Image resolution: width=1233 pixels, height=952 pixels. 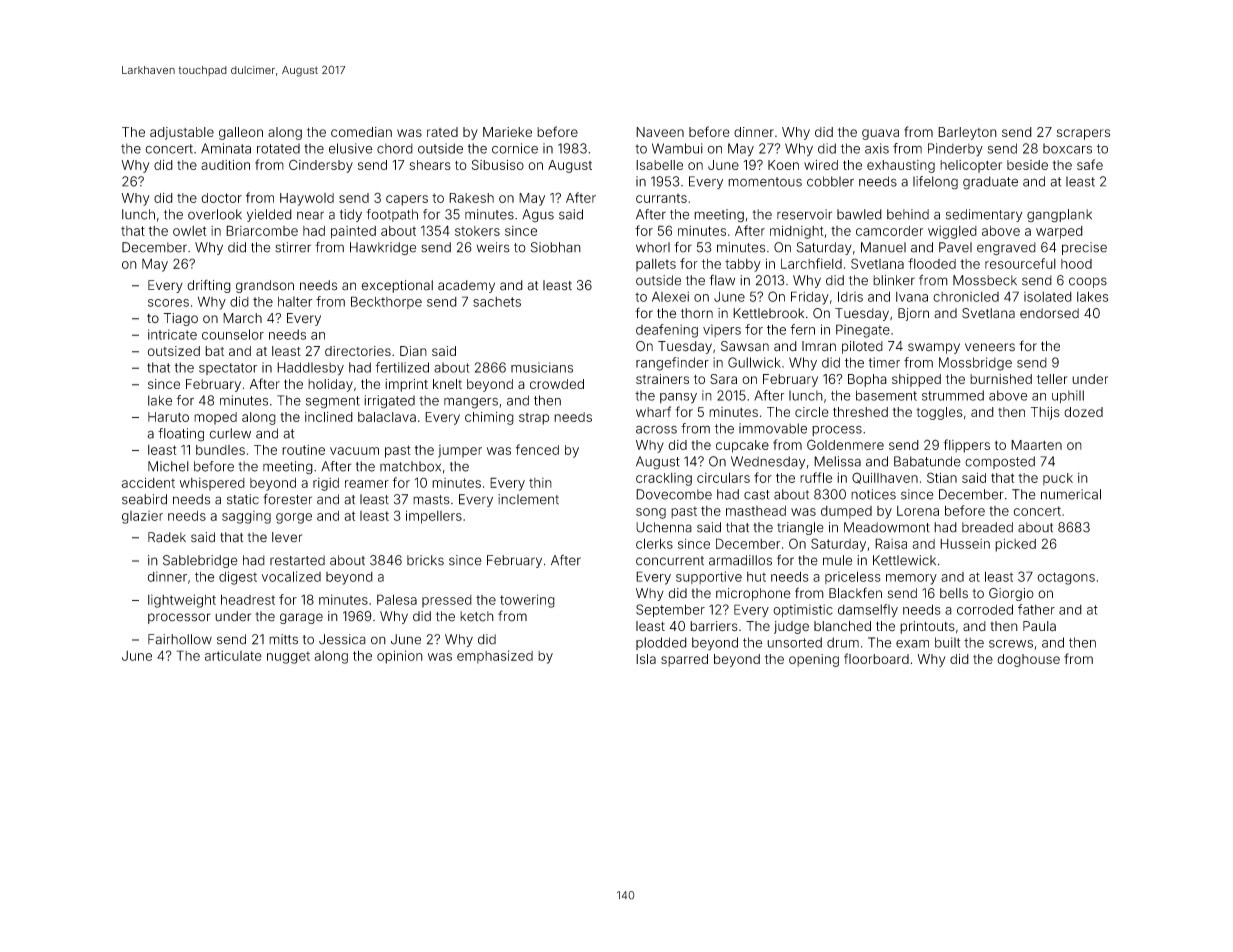 What do you see at coordinates (168, 466) in the document?
I see `Michel` at bounding box center [168, 466].
